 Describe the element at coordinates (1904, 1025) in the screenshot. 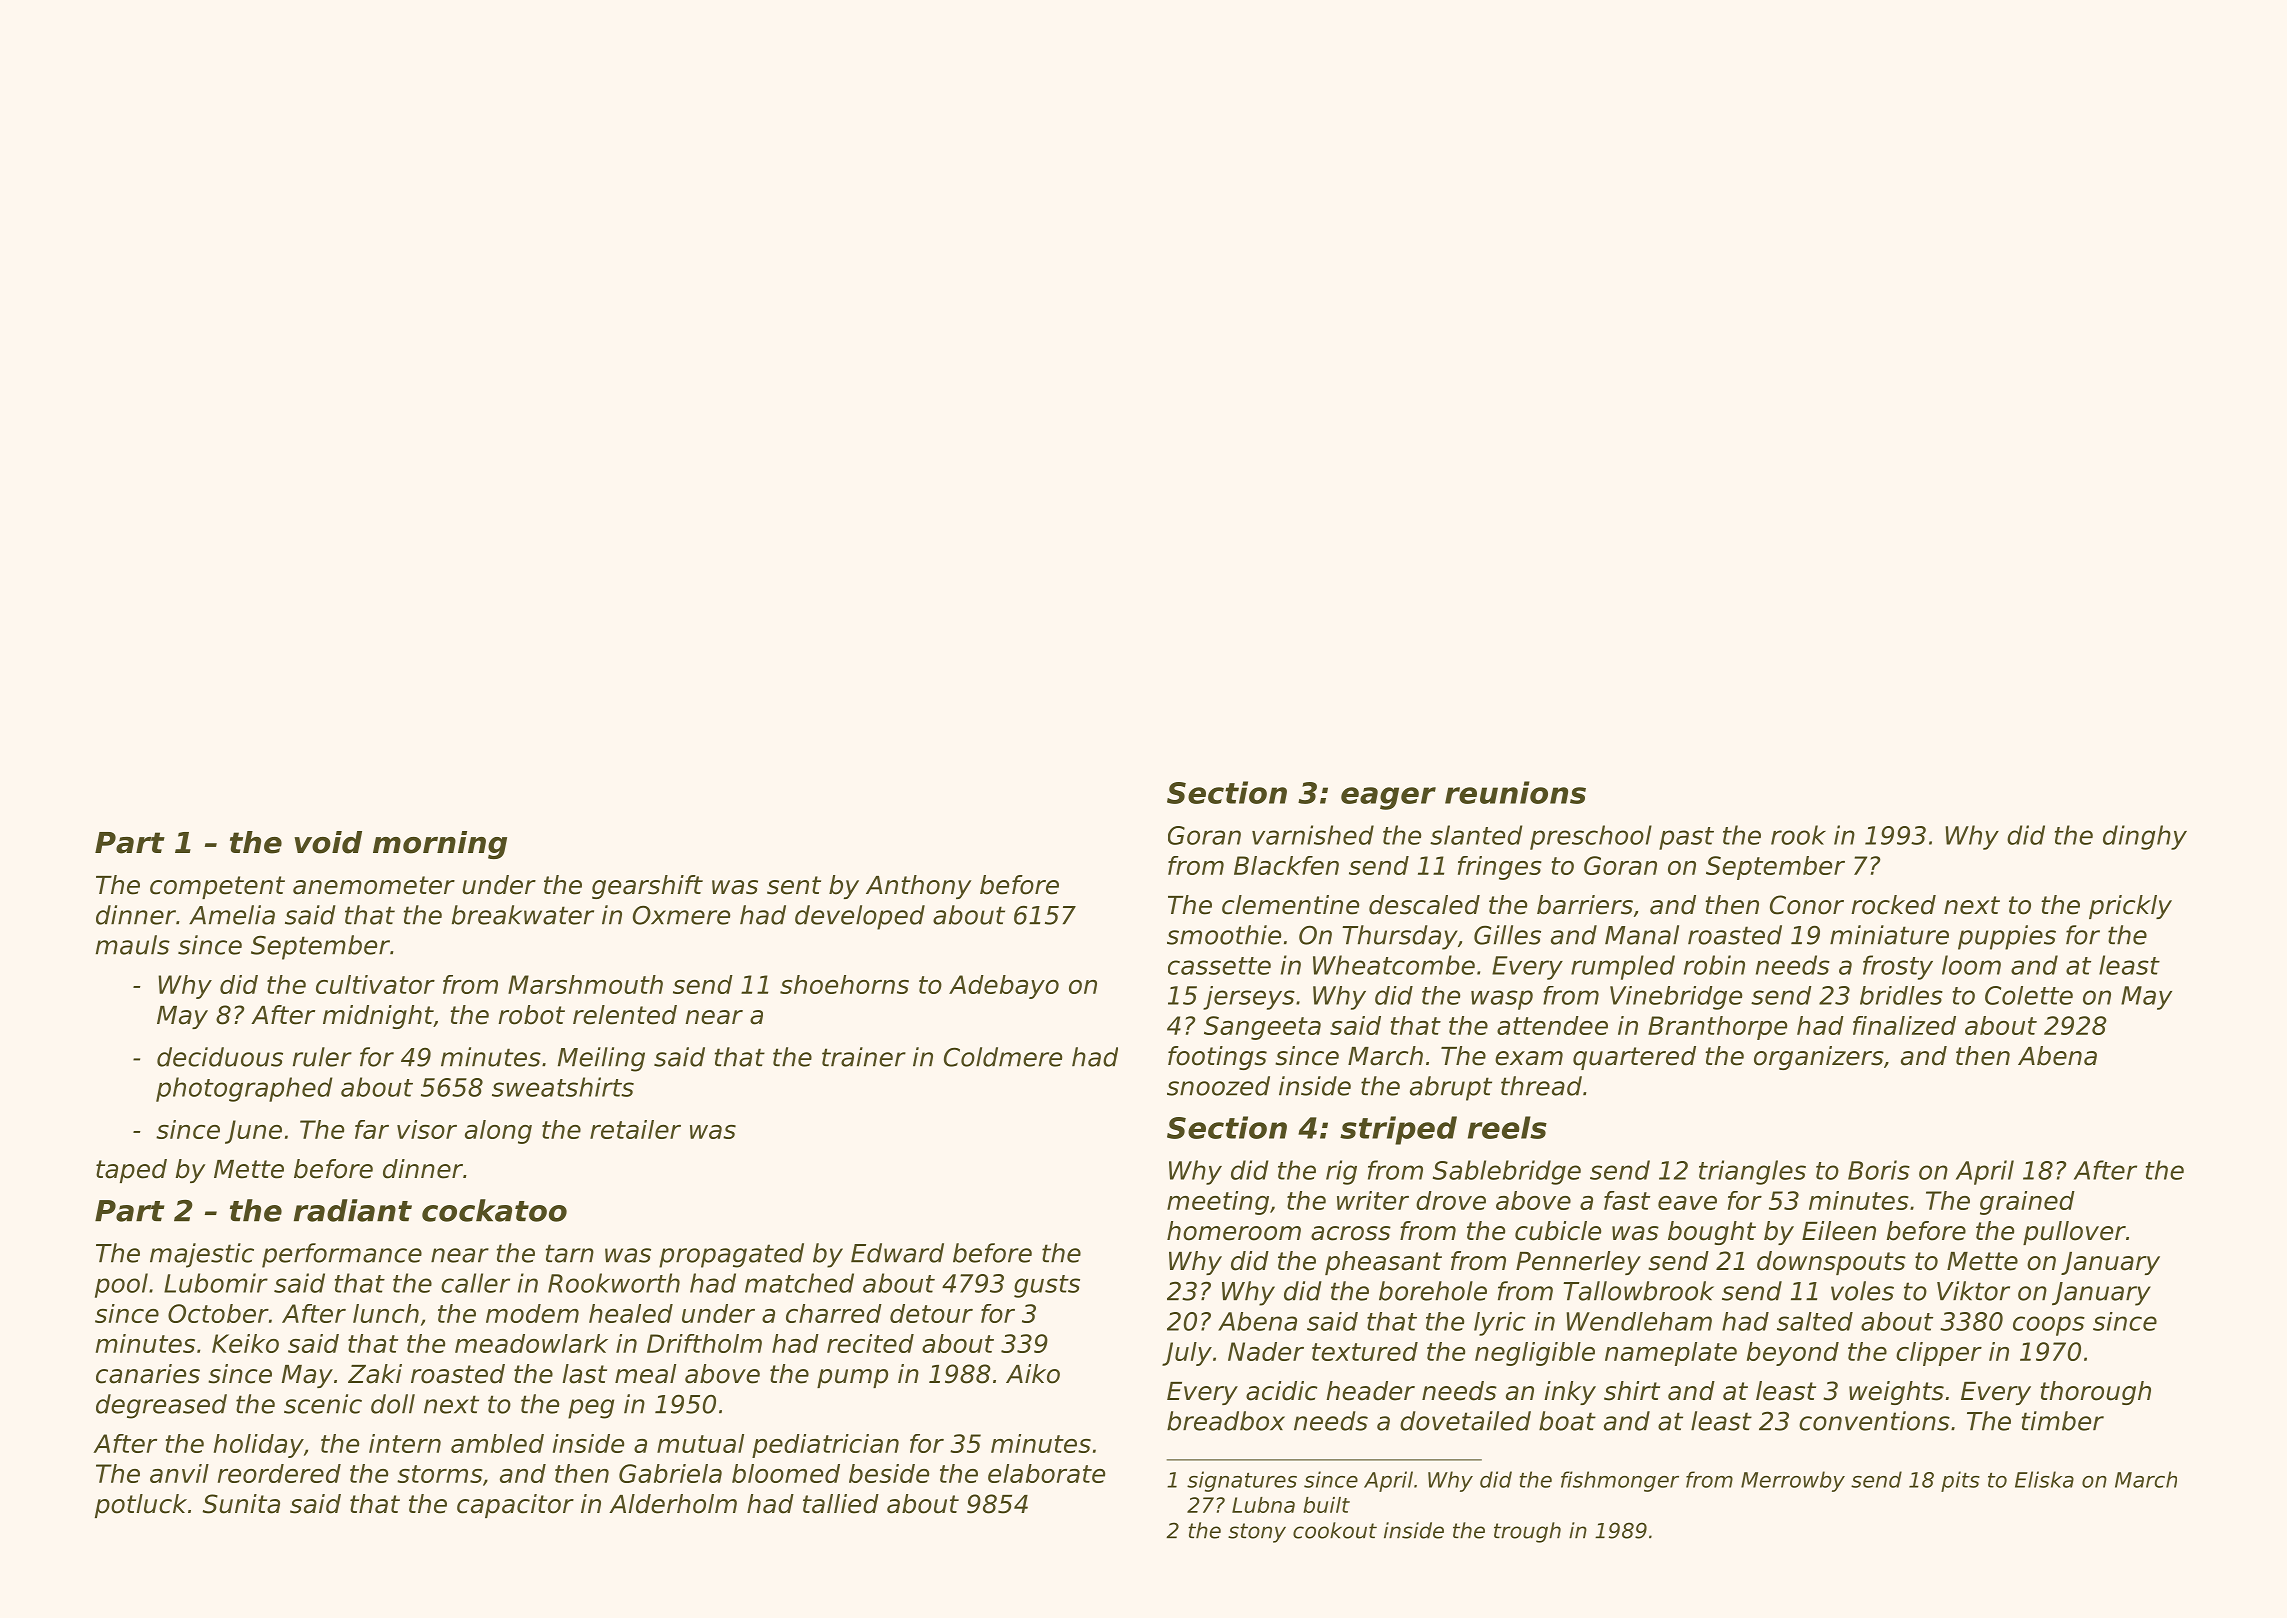

I see `finalized` at that location.
